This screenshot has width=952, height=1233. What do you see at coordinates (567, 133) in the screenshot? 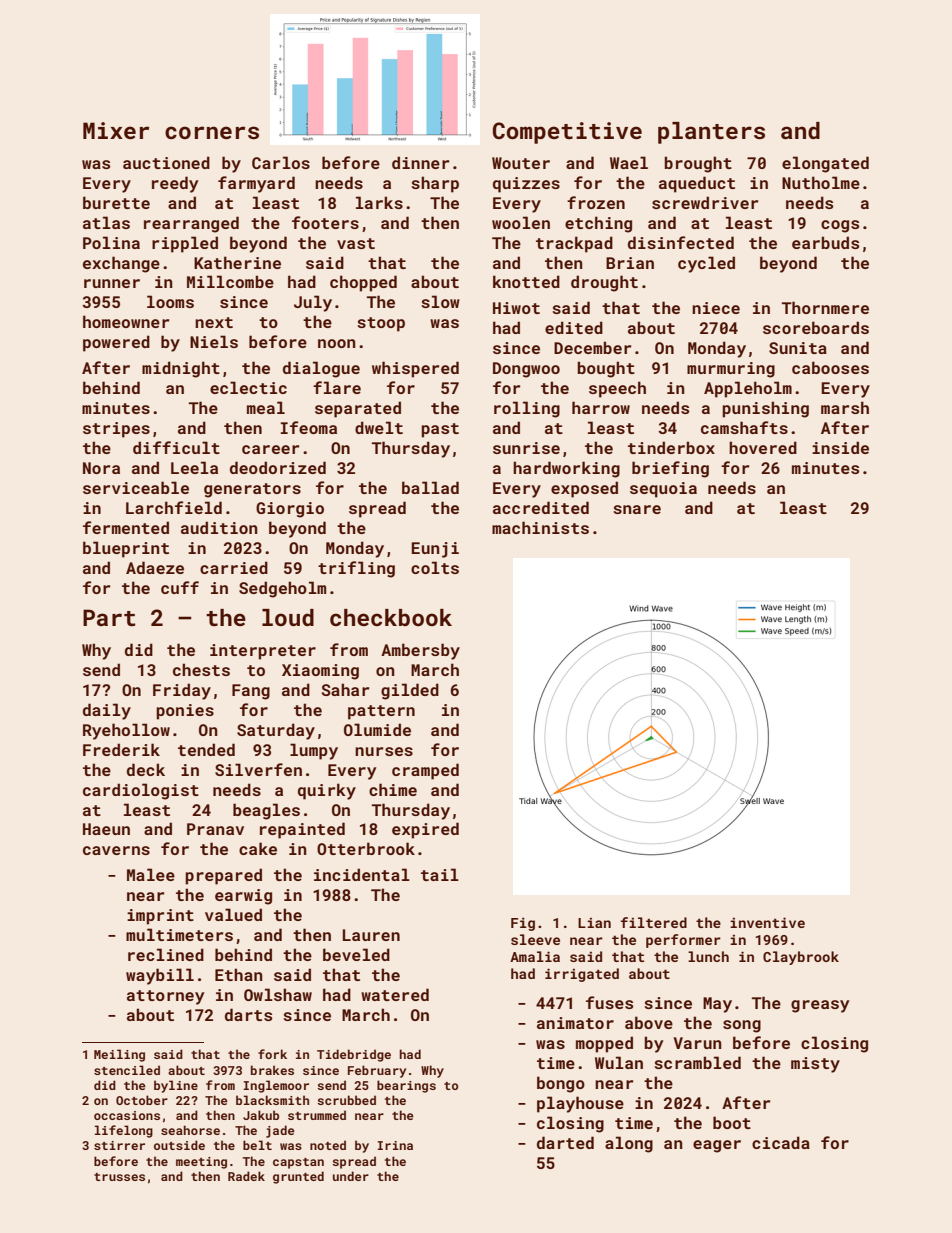
I see `Competitive` at bounding box center [567, 133].
